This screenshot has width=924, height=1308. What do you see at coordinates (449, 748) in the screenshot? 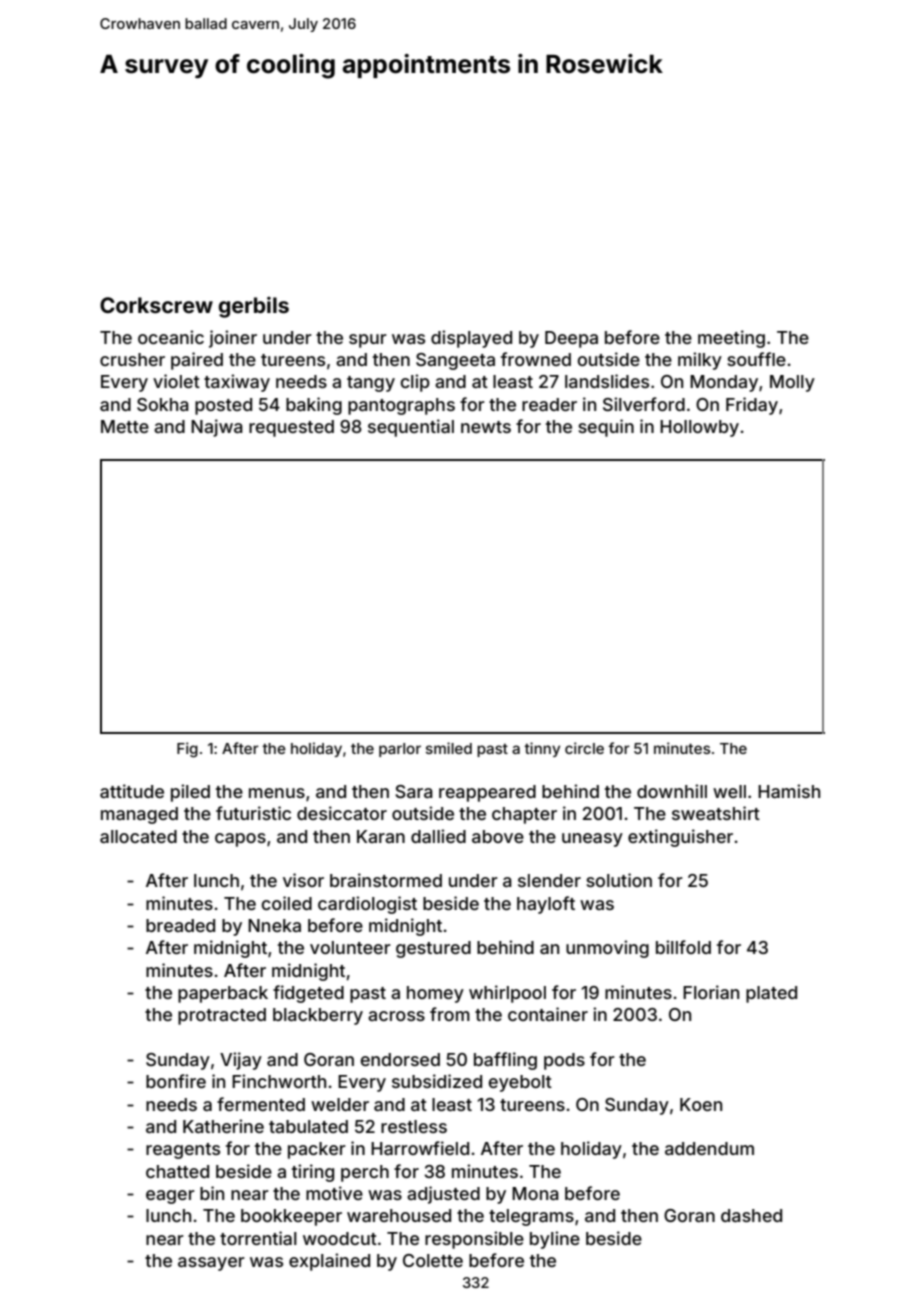
I see `smiled` at bounding box center [449, 748].
